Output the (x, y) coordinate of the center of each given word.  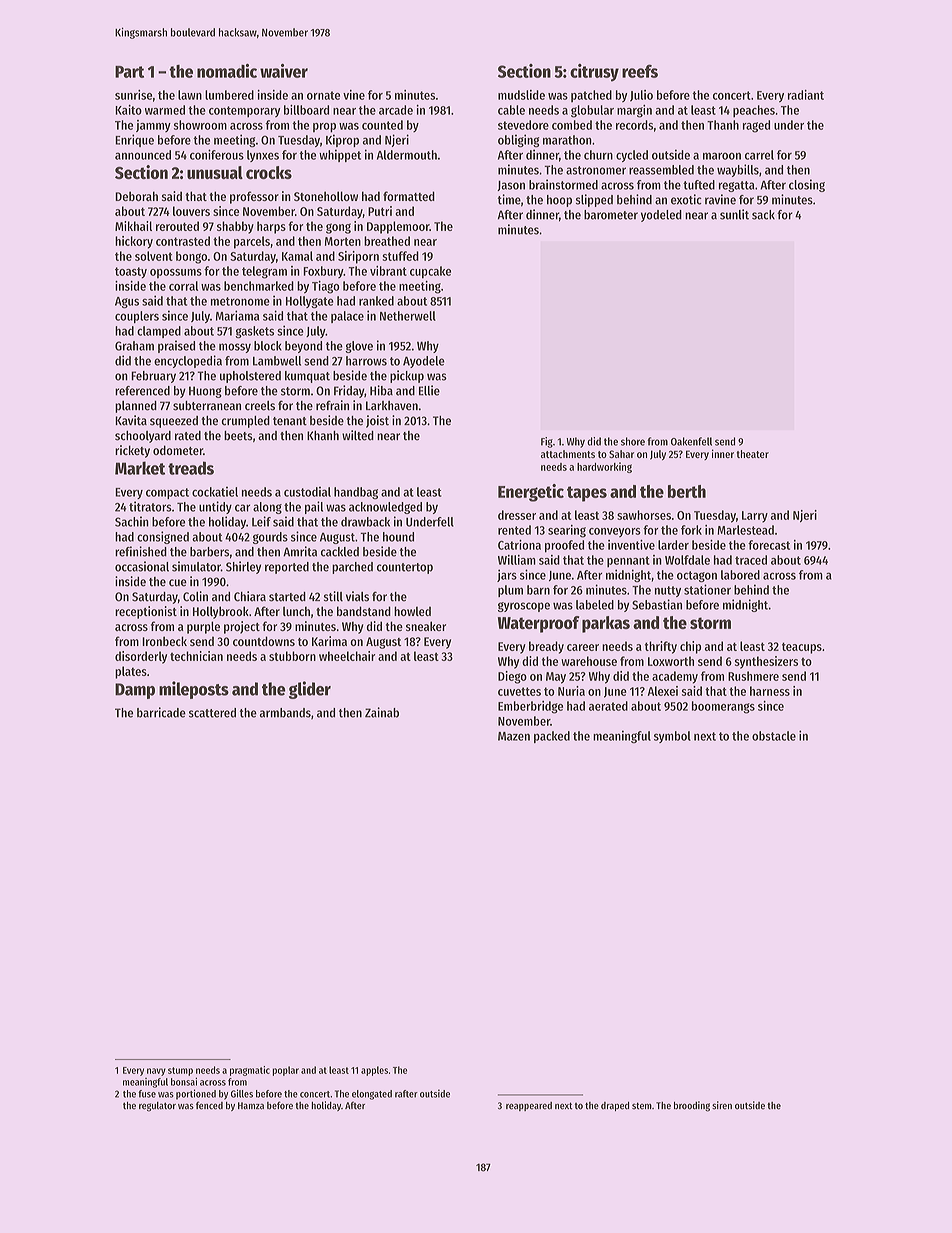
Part (129, 72)
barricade (161, 712)
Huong (205, 392)
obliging (518, 141)
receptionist (146, 612)
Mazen (514, 736)
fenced (209, 1105)
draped (615, 1106)
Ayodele (424, 362)
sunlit (734, 214)
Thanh (723, 125)
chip (690, 647)
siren (722, 1105)
